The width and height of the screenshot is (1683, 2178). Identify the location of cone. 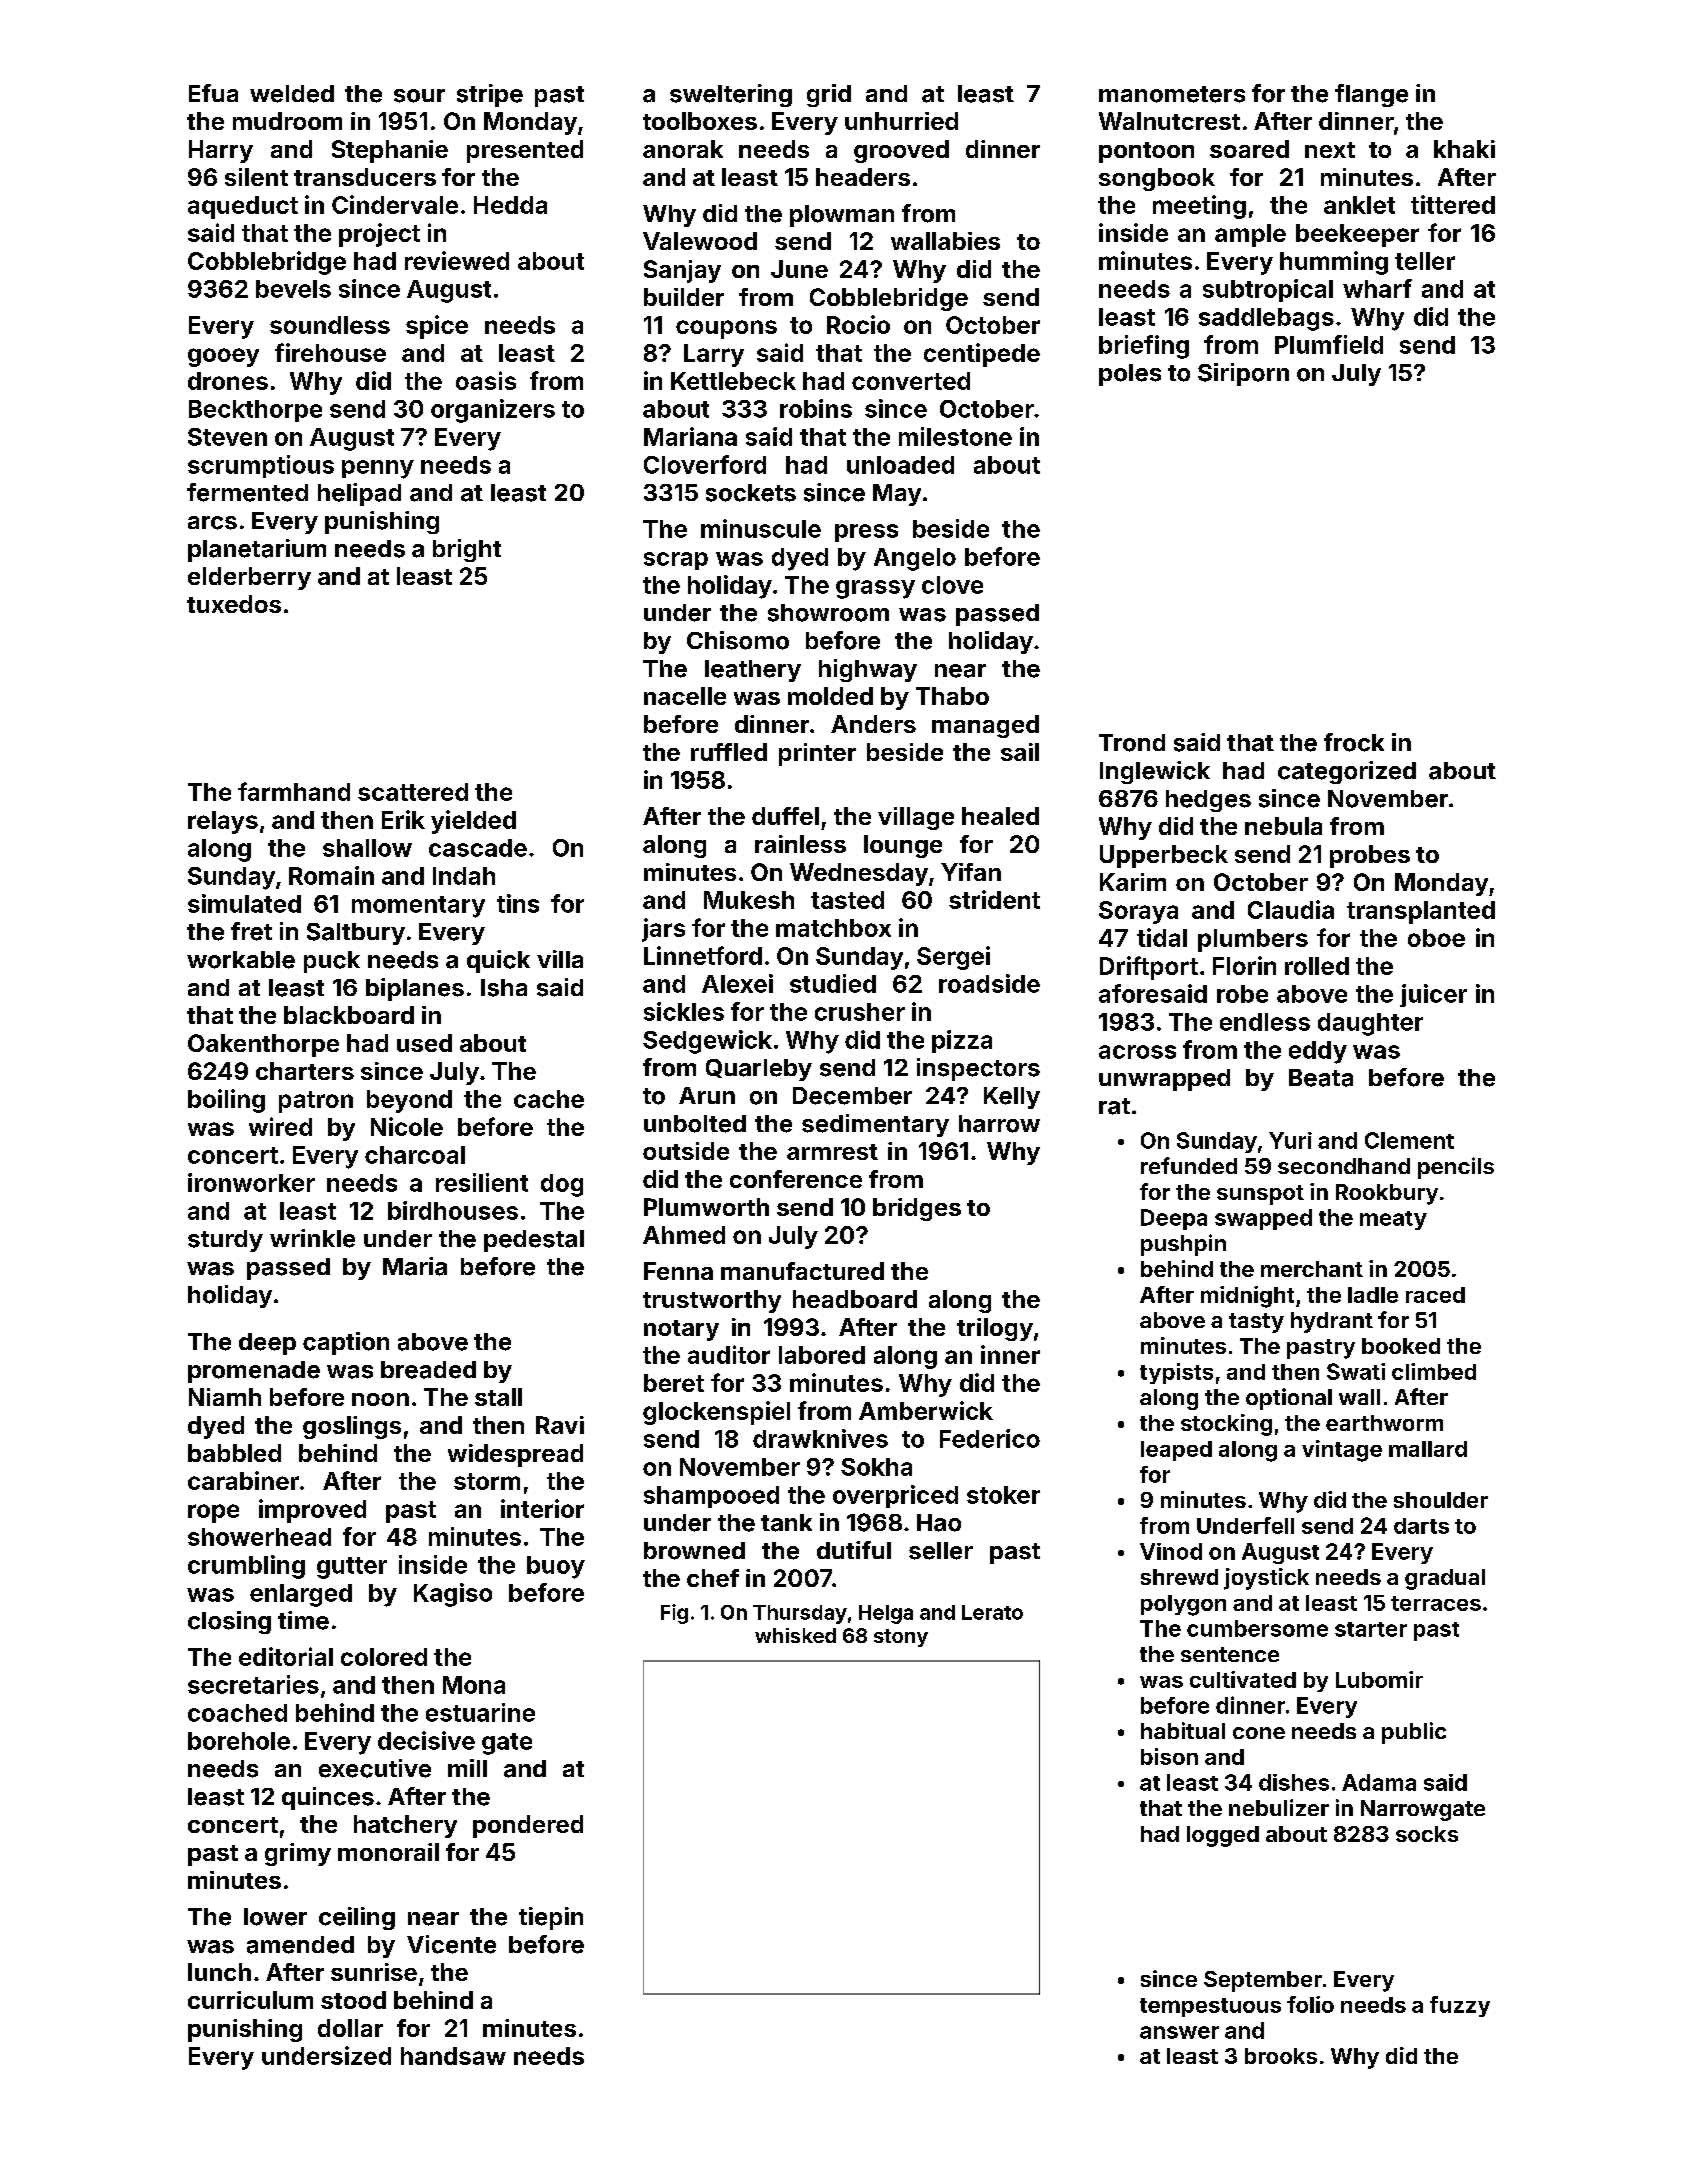
(1259, 1733).
